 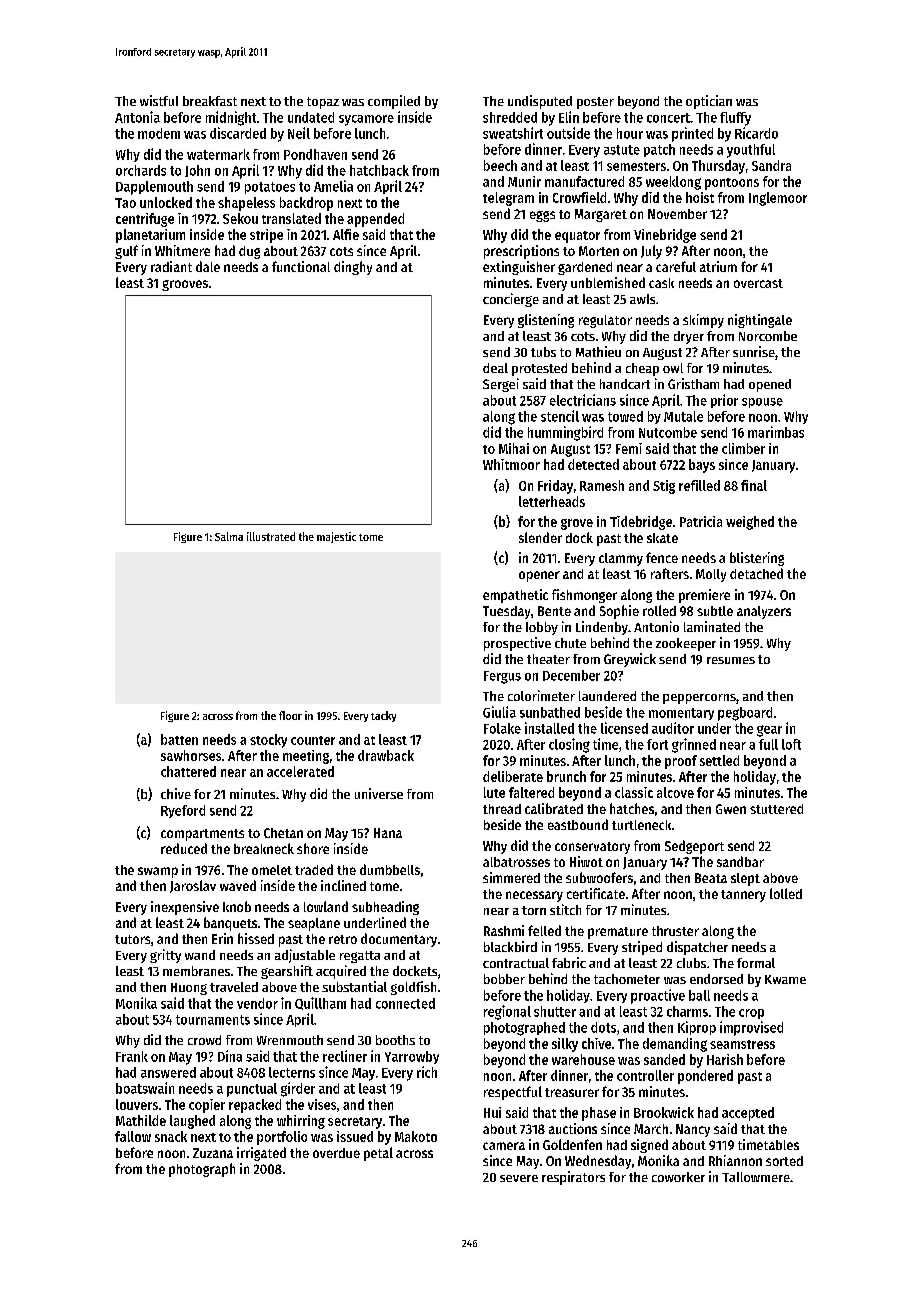 What do you see at coordinates (234, 987) in the image?
I see `traveled` at bounding box center [234, 987].
